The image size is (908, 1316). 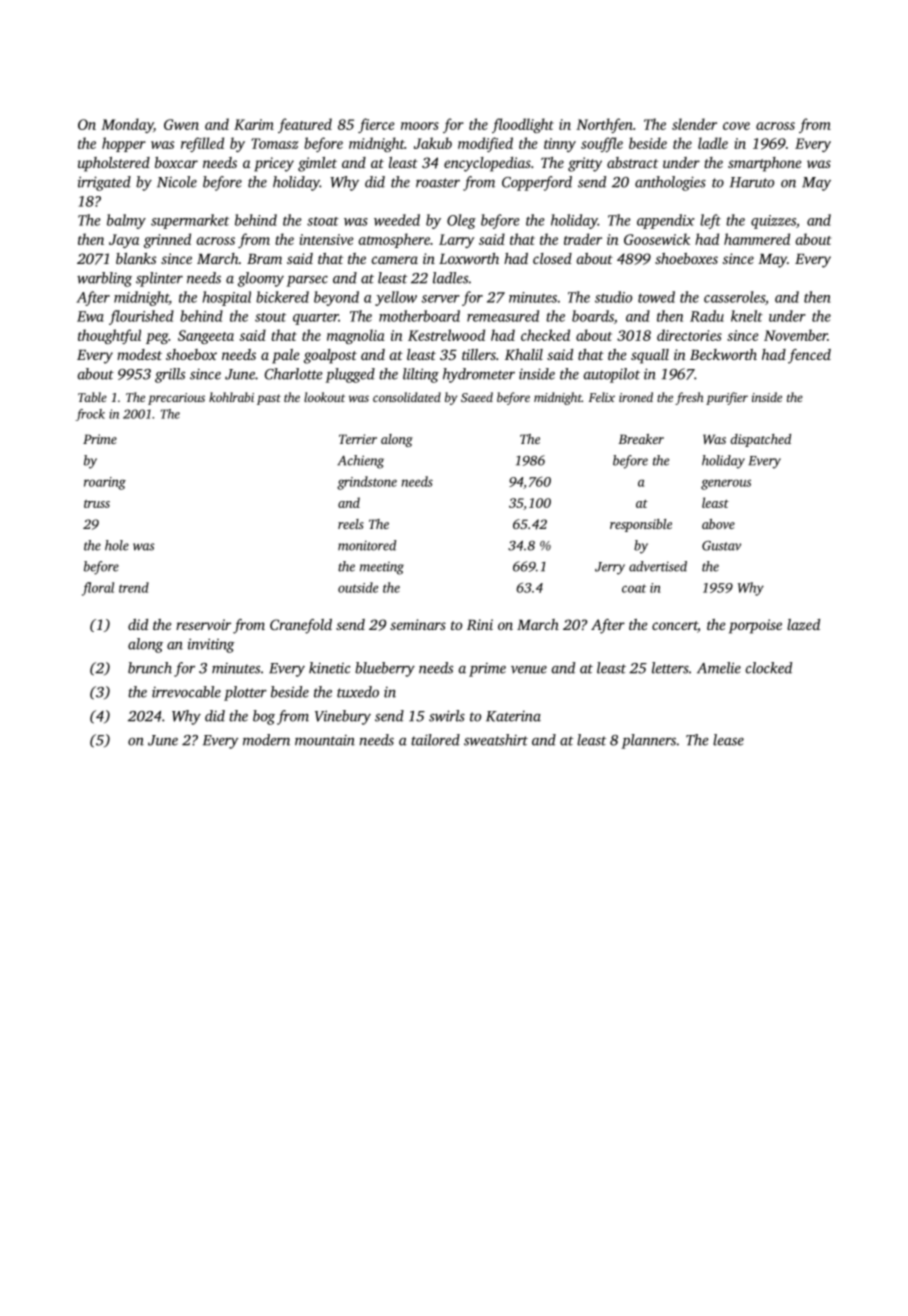 What do you see at coordinates (358, 439) in the page?
I see `Terrier` at bounding box center [358, 439].
